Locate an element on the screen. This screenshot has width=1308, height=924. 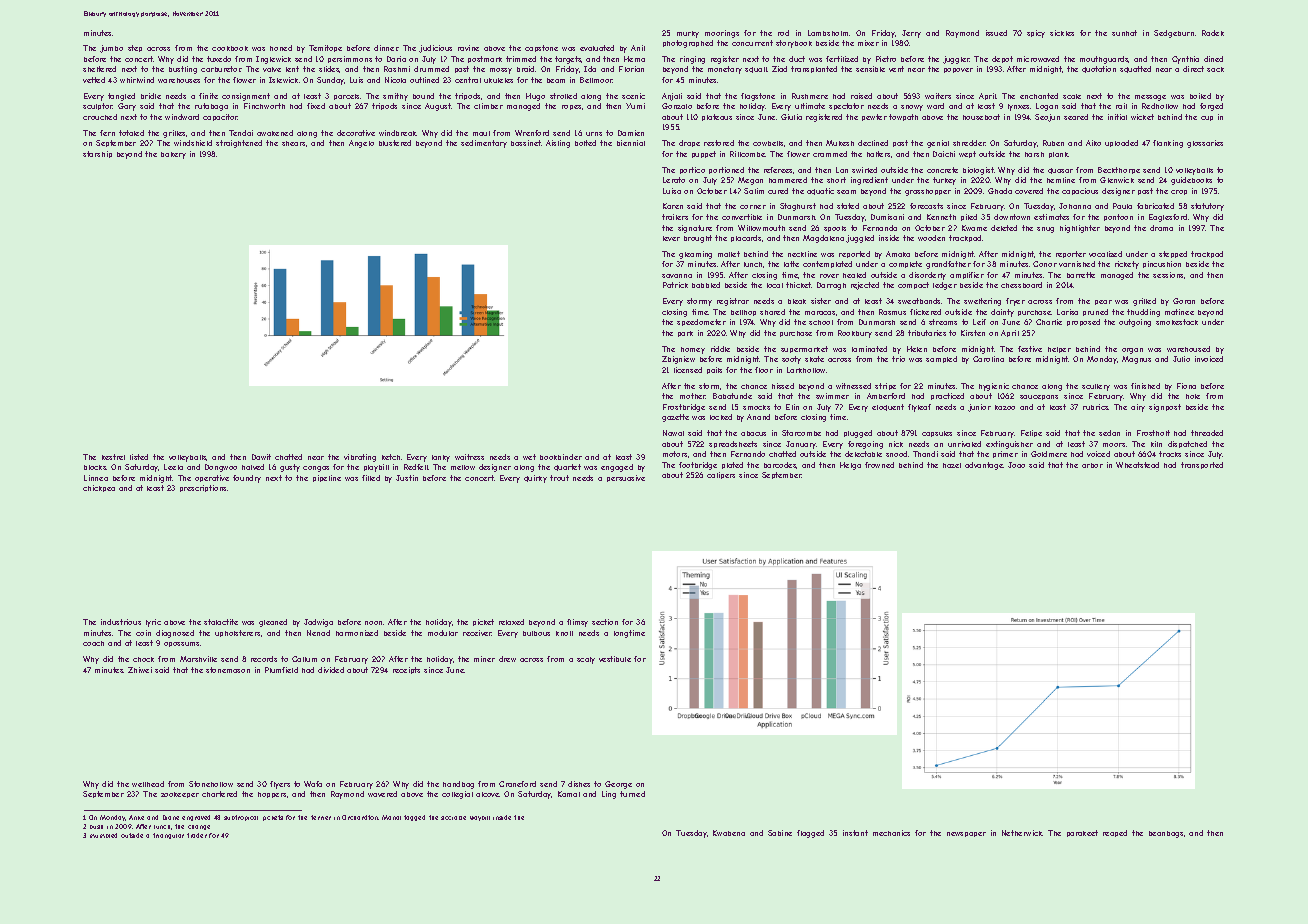
Dongwoo is located at coordinates (221, 468).
